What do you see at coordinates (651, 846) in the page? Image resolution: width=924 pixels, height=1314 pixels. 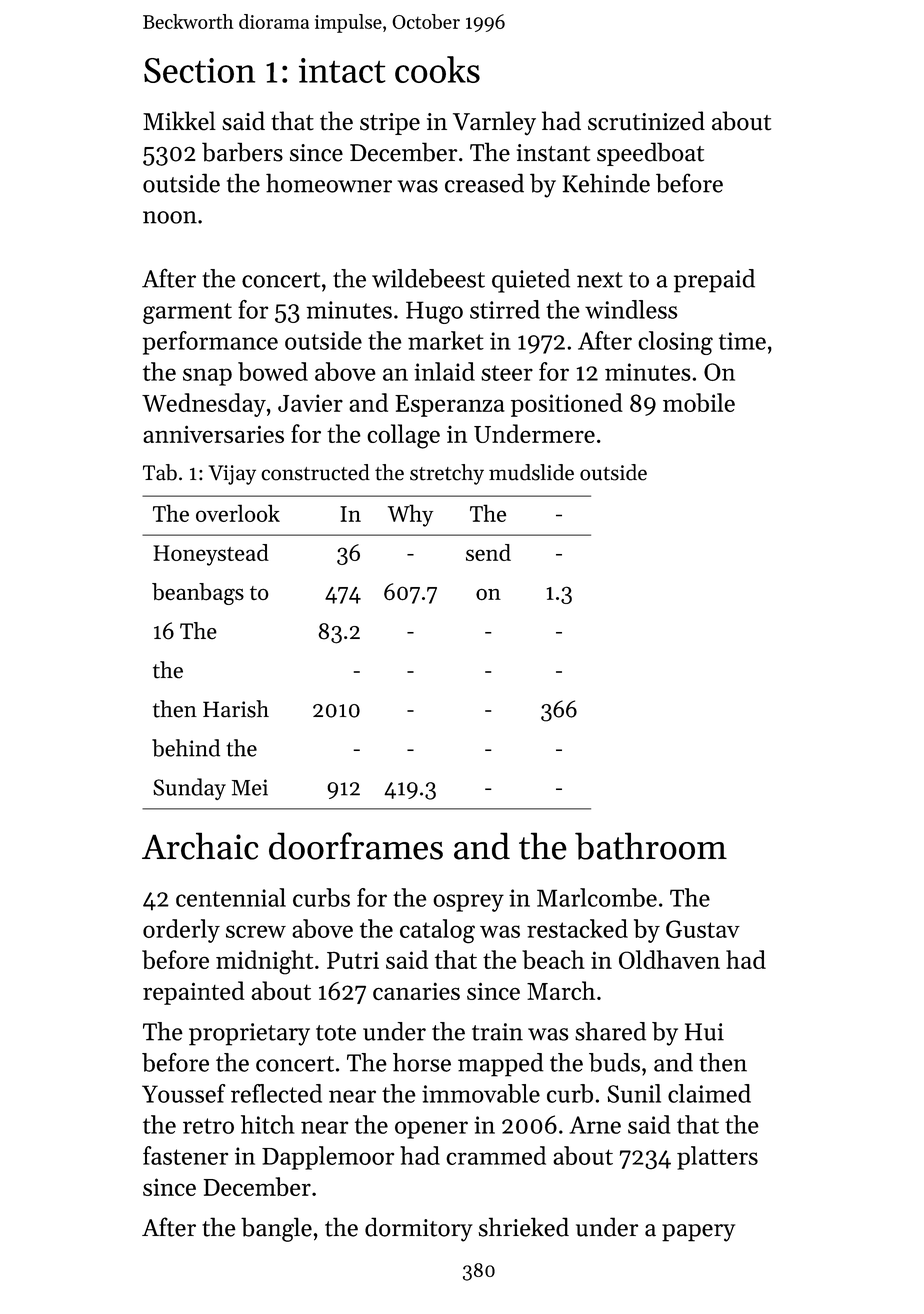 I see `bathroom` at bounding box center [651, 846].
